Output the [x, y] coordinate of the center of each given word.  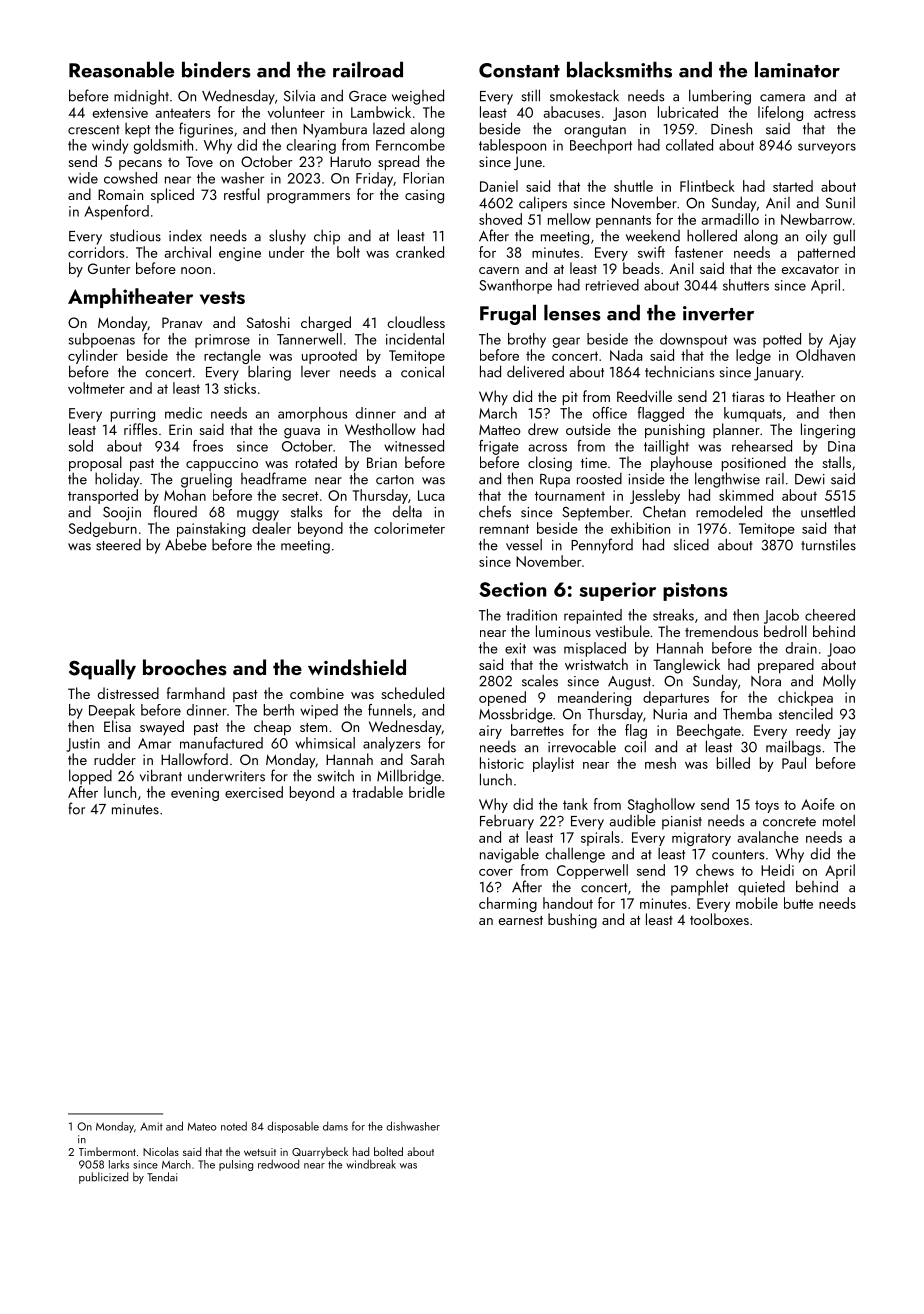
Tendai [162, 1177]
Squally [102, 669]
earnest [521, 920]
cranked [420, 252]
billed [733, 763]
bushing [572, 921]
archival [187, 252]
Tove [199, 161]
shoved [500, 219]
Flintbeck [707, 186]
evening [195, 794]
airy [490, 732]
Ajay [842, 341]
